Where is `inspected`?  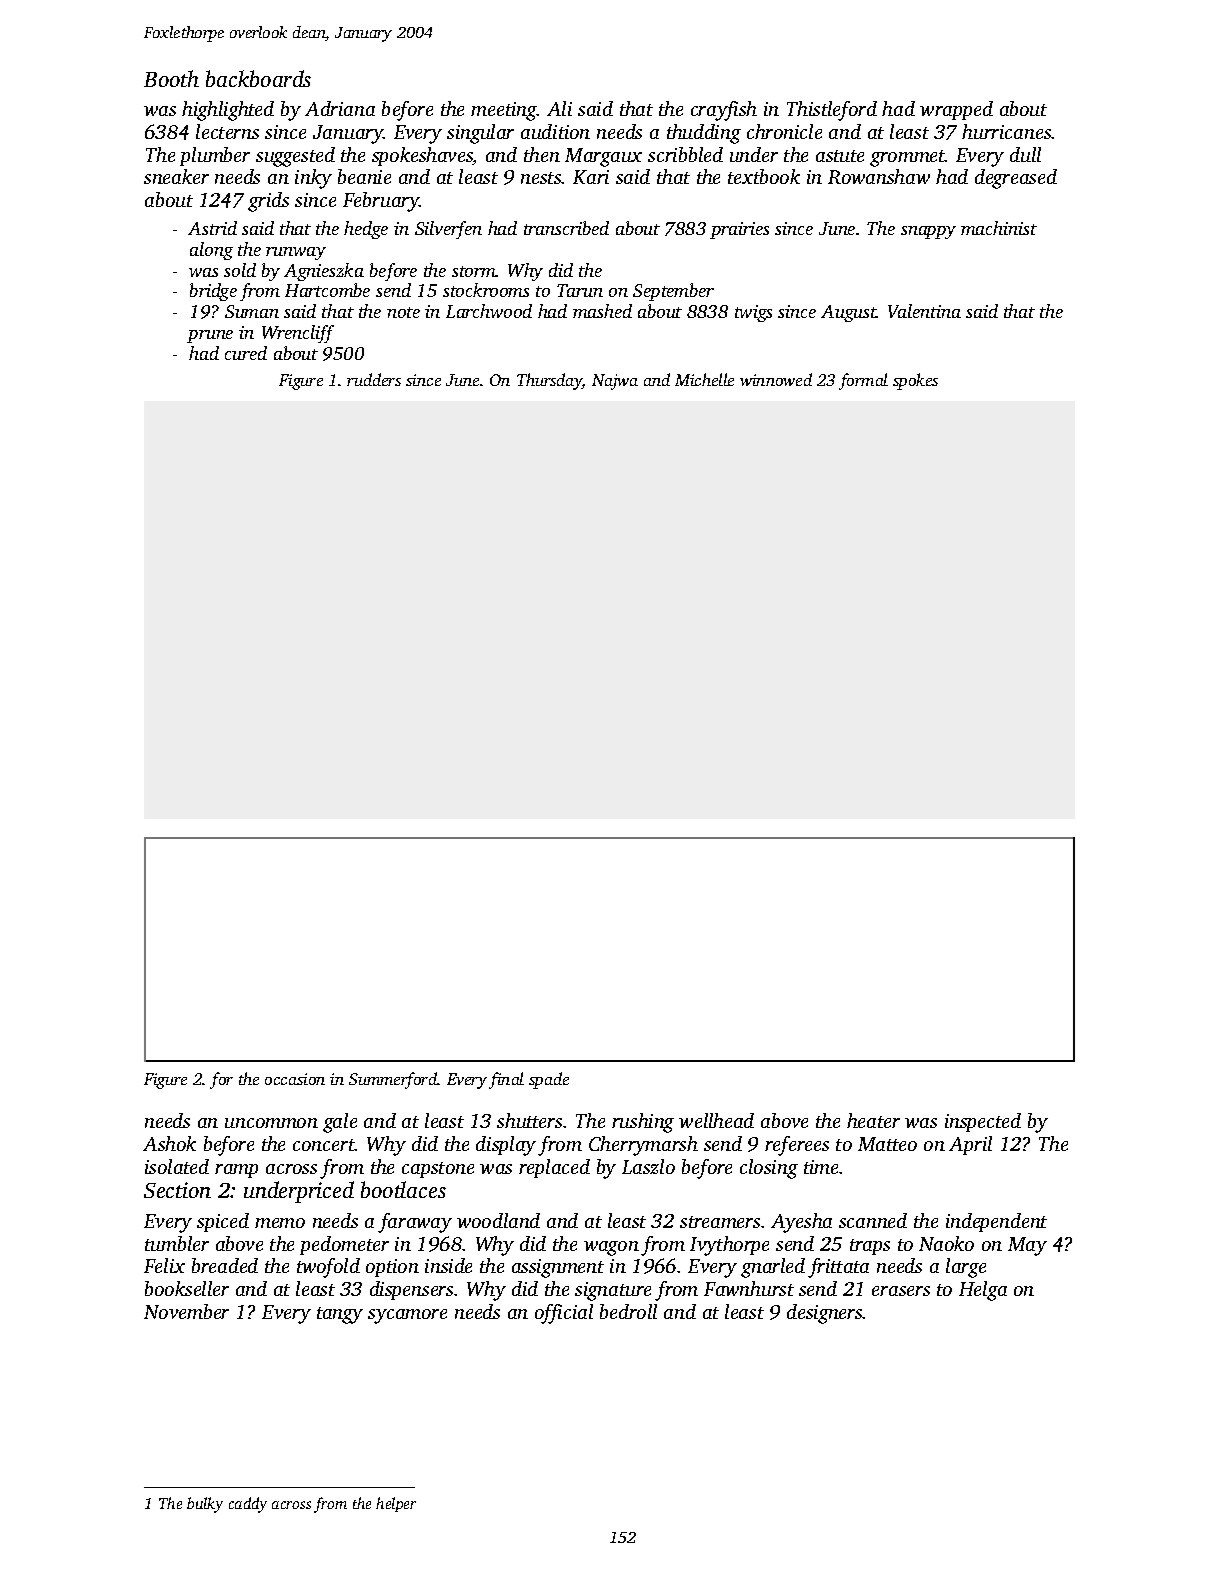 inspected is located at coordinates (983, 1122).
